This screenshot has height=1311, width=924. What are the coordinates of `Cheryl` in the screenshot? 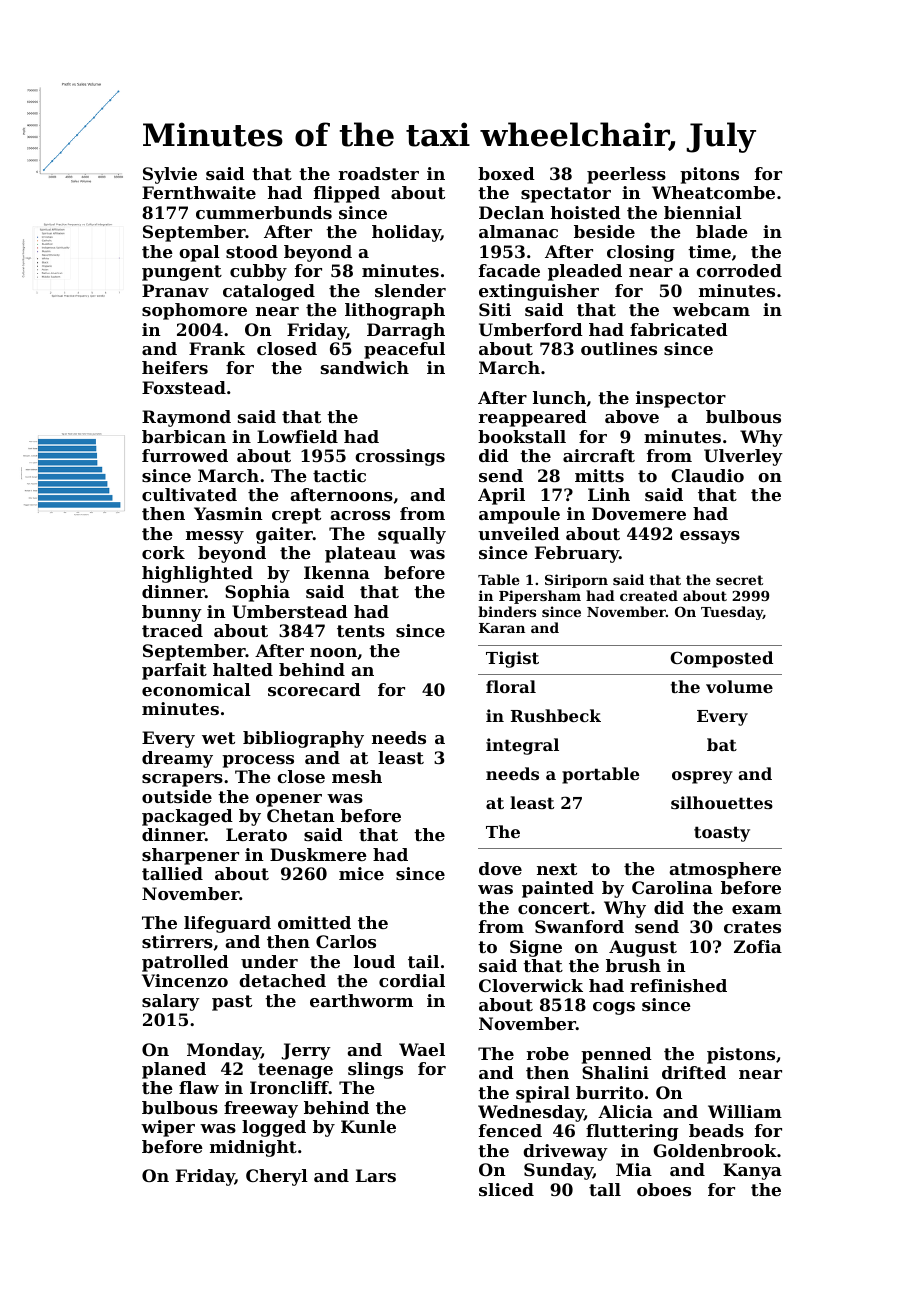 It's located at (277, 1177).
